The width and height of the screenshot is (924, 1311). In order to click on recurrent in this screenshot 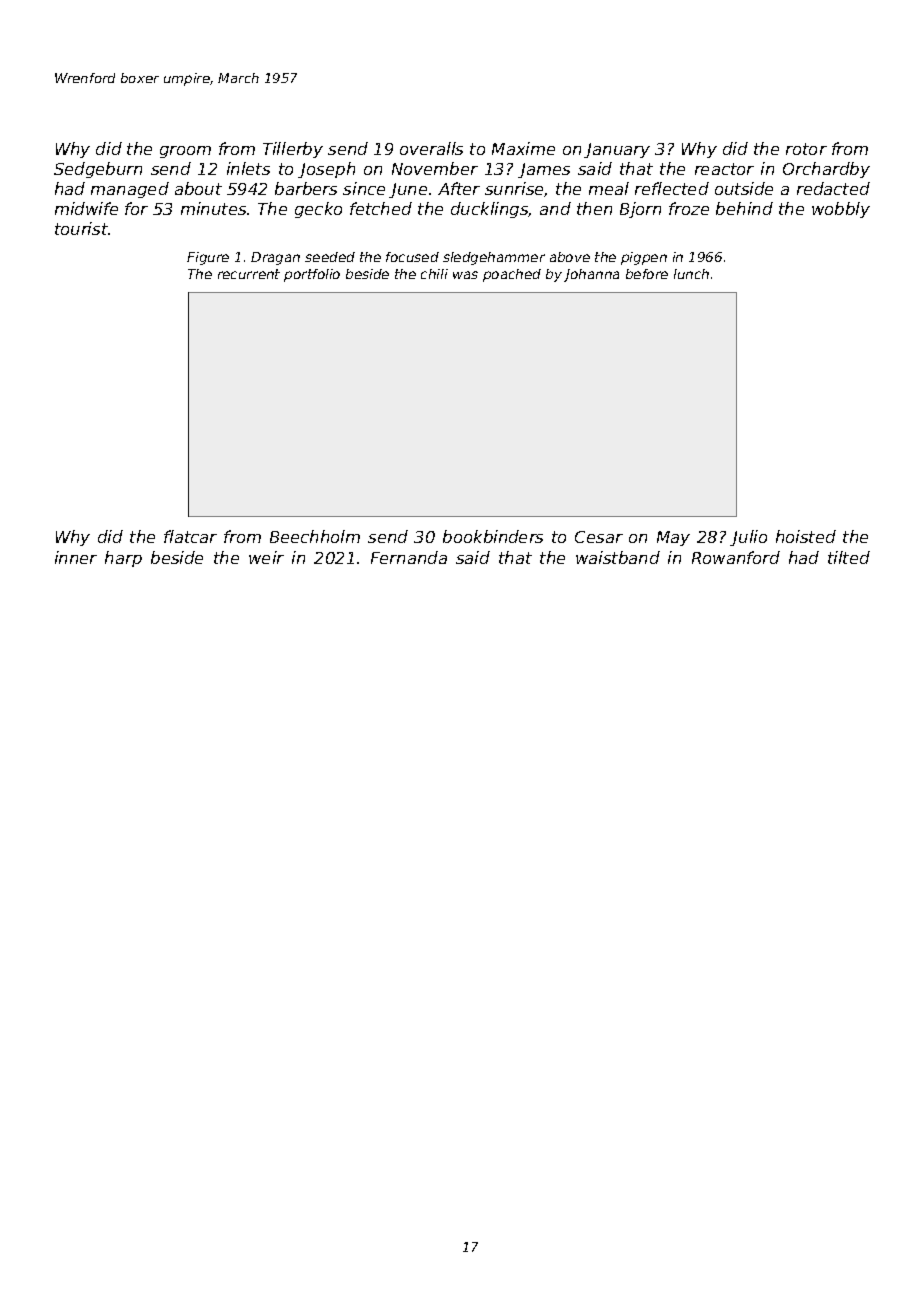, I will do `click(249, 274)`.
